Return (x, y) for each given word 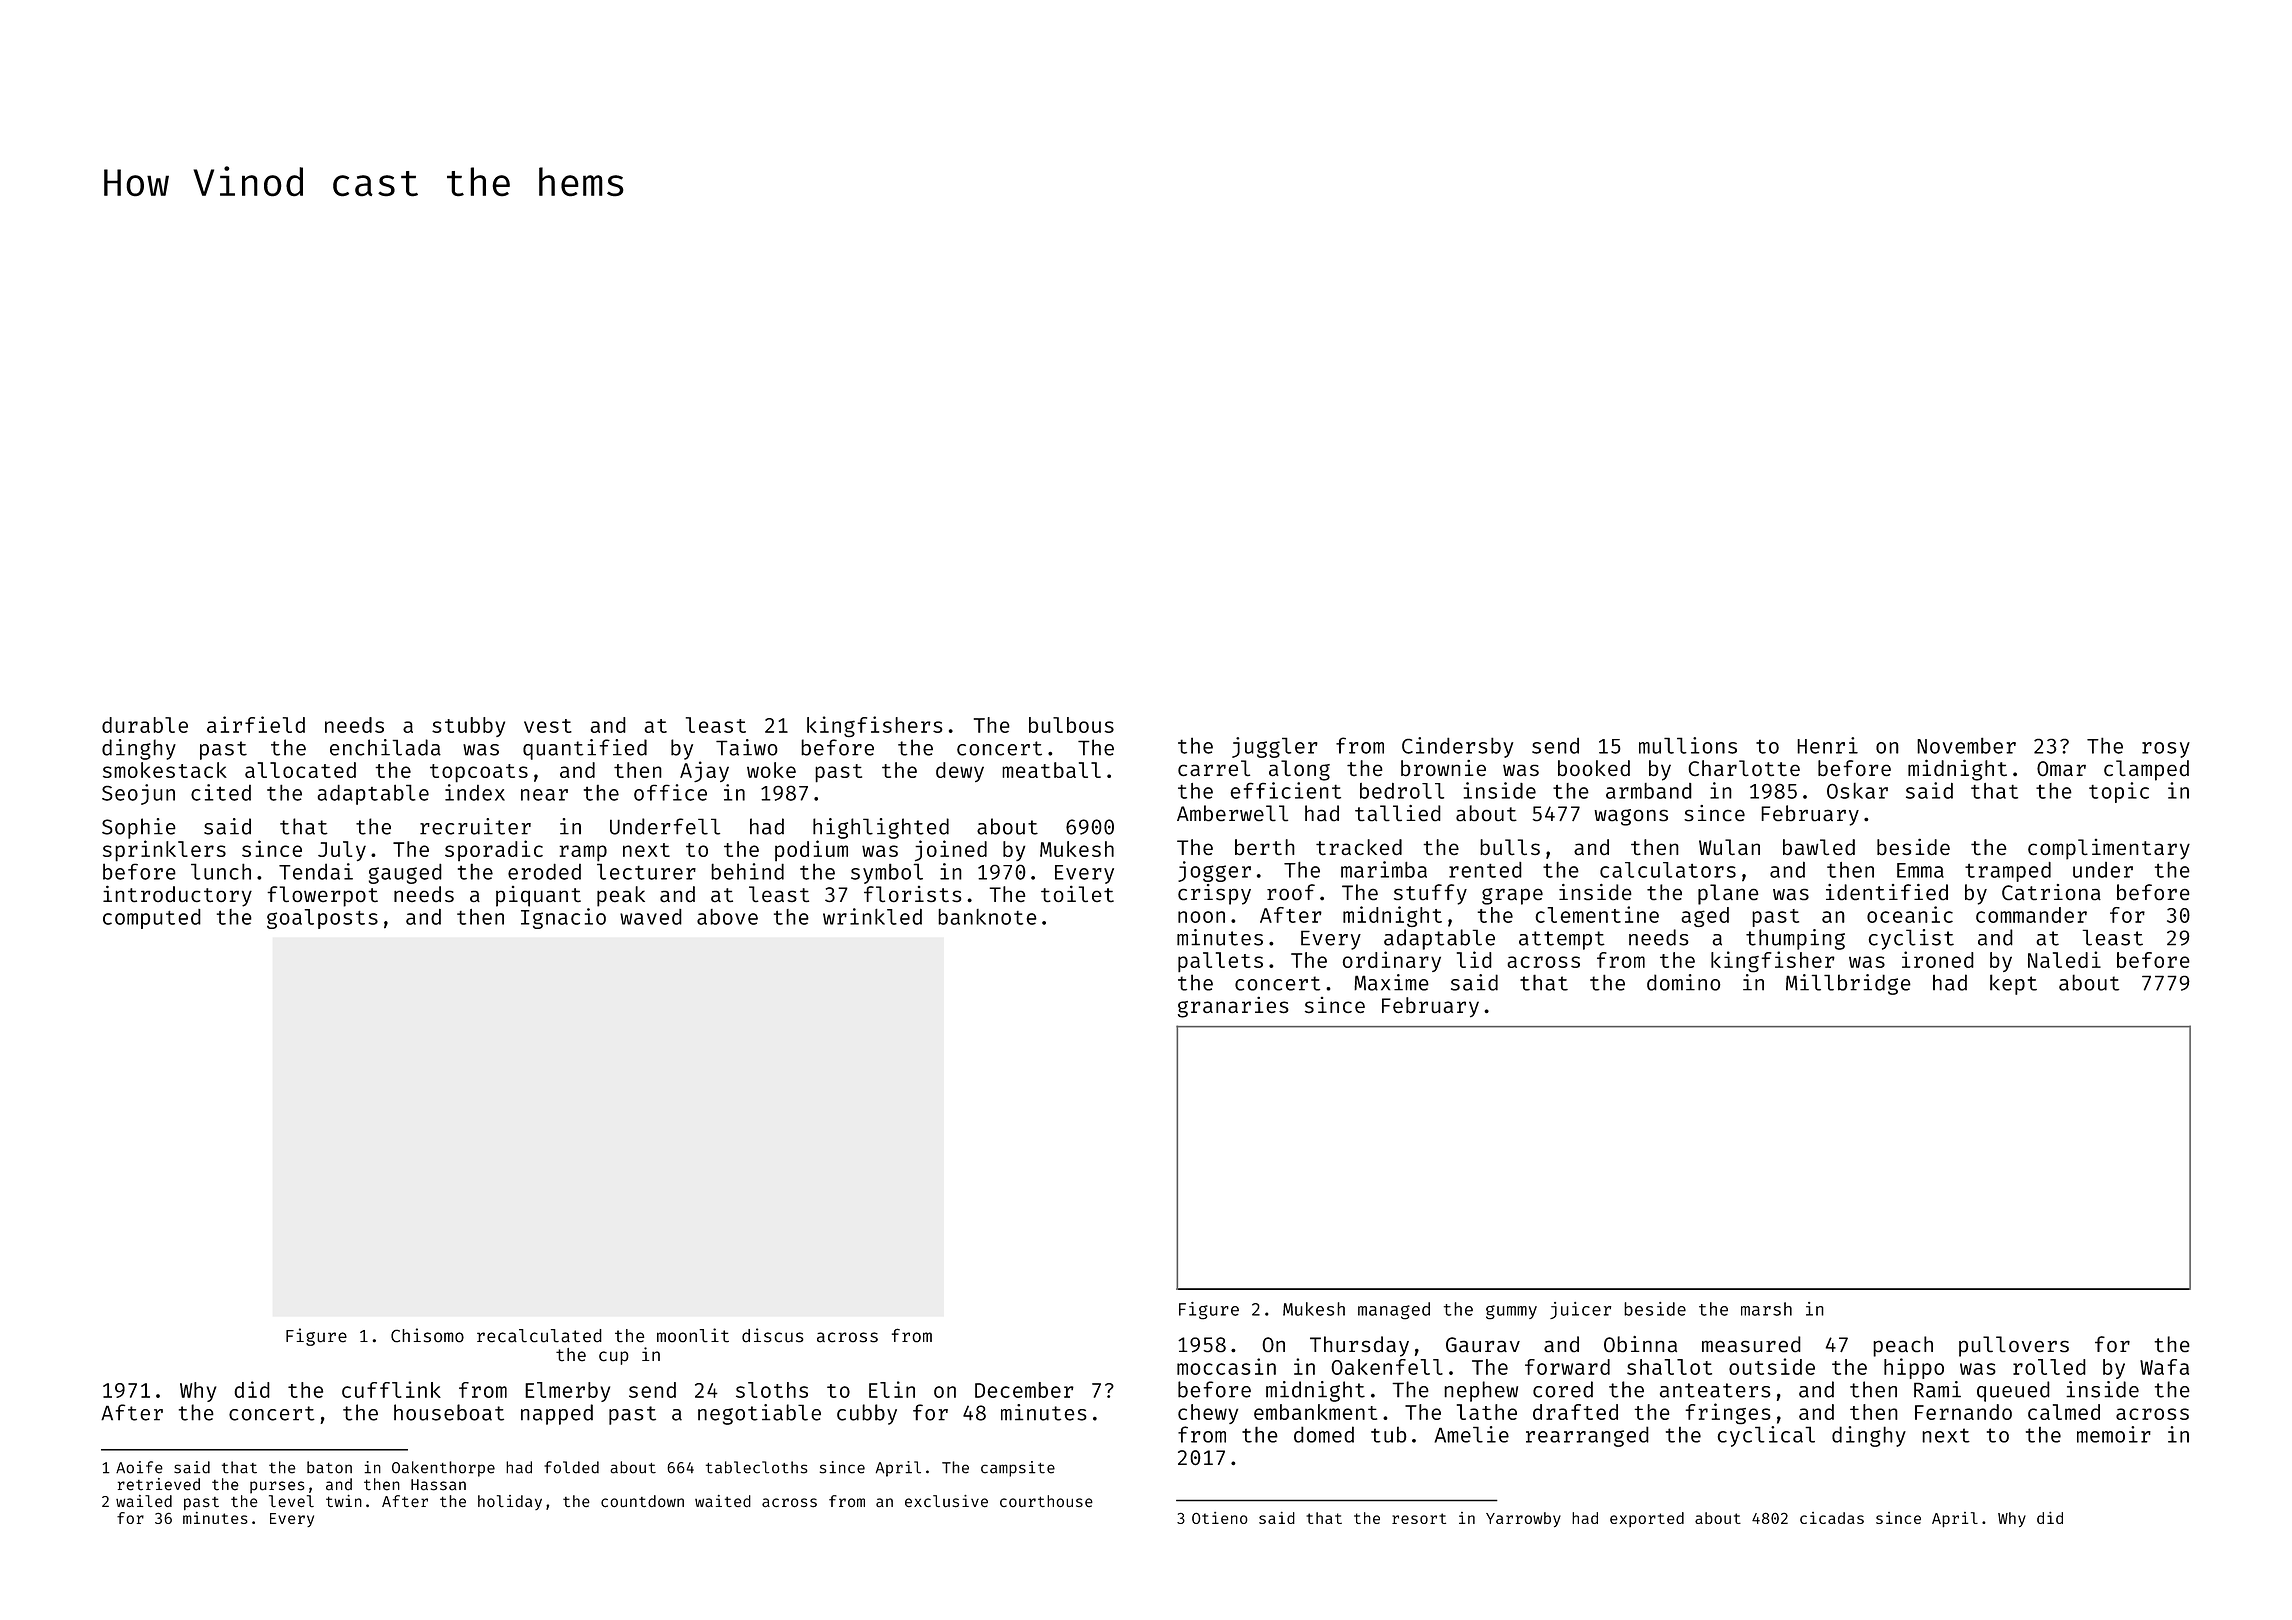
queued (2013, 1391)
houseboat (449, 1412)
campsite (1018, 1469)
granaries (1233, 1007)
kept (2013, 984)
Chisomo (427, 1335)
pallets (1220, 962)
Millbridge (1848, 984)
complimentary (2109, 849)
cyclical (1766, 1436)
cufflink (391, 1389)
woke (771, 770)
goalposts (322, 919)
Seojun (138, 794)
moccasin (1226, 1366)
